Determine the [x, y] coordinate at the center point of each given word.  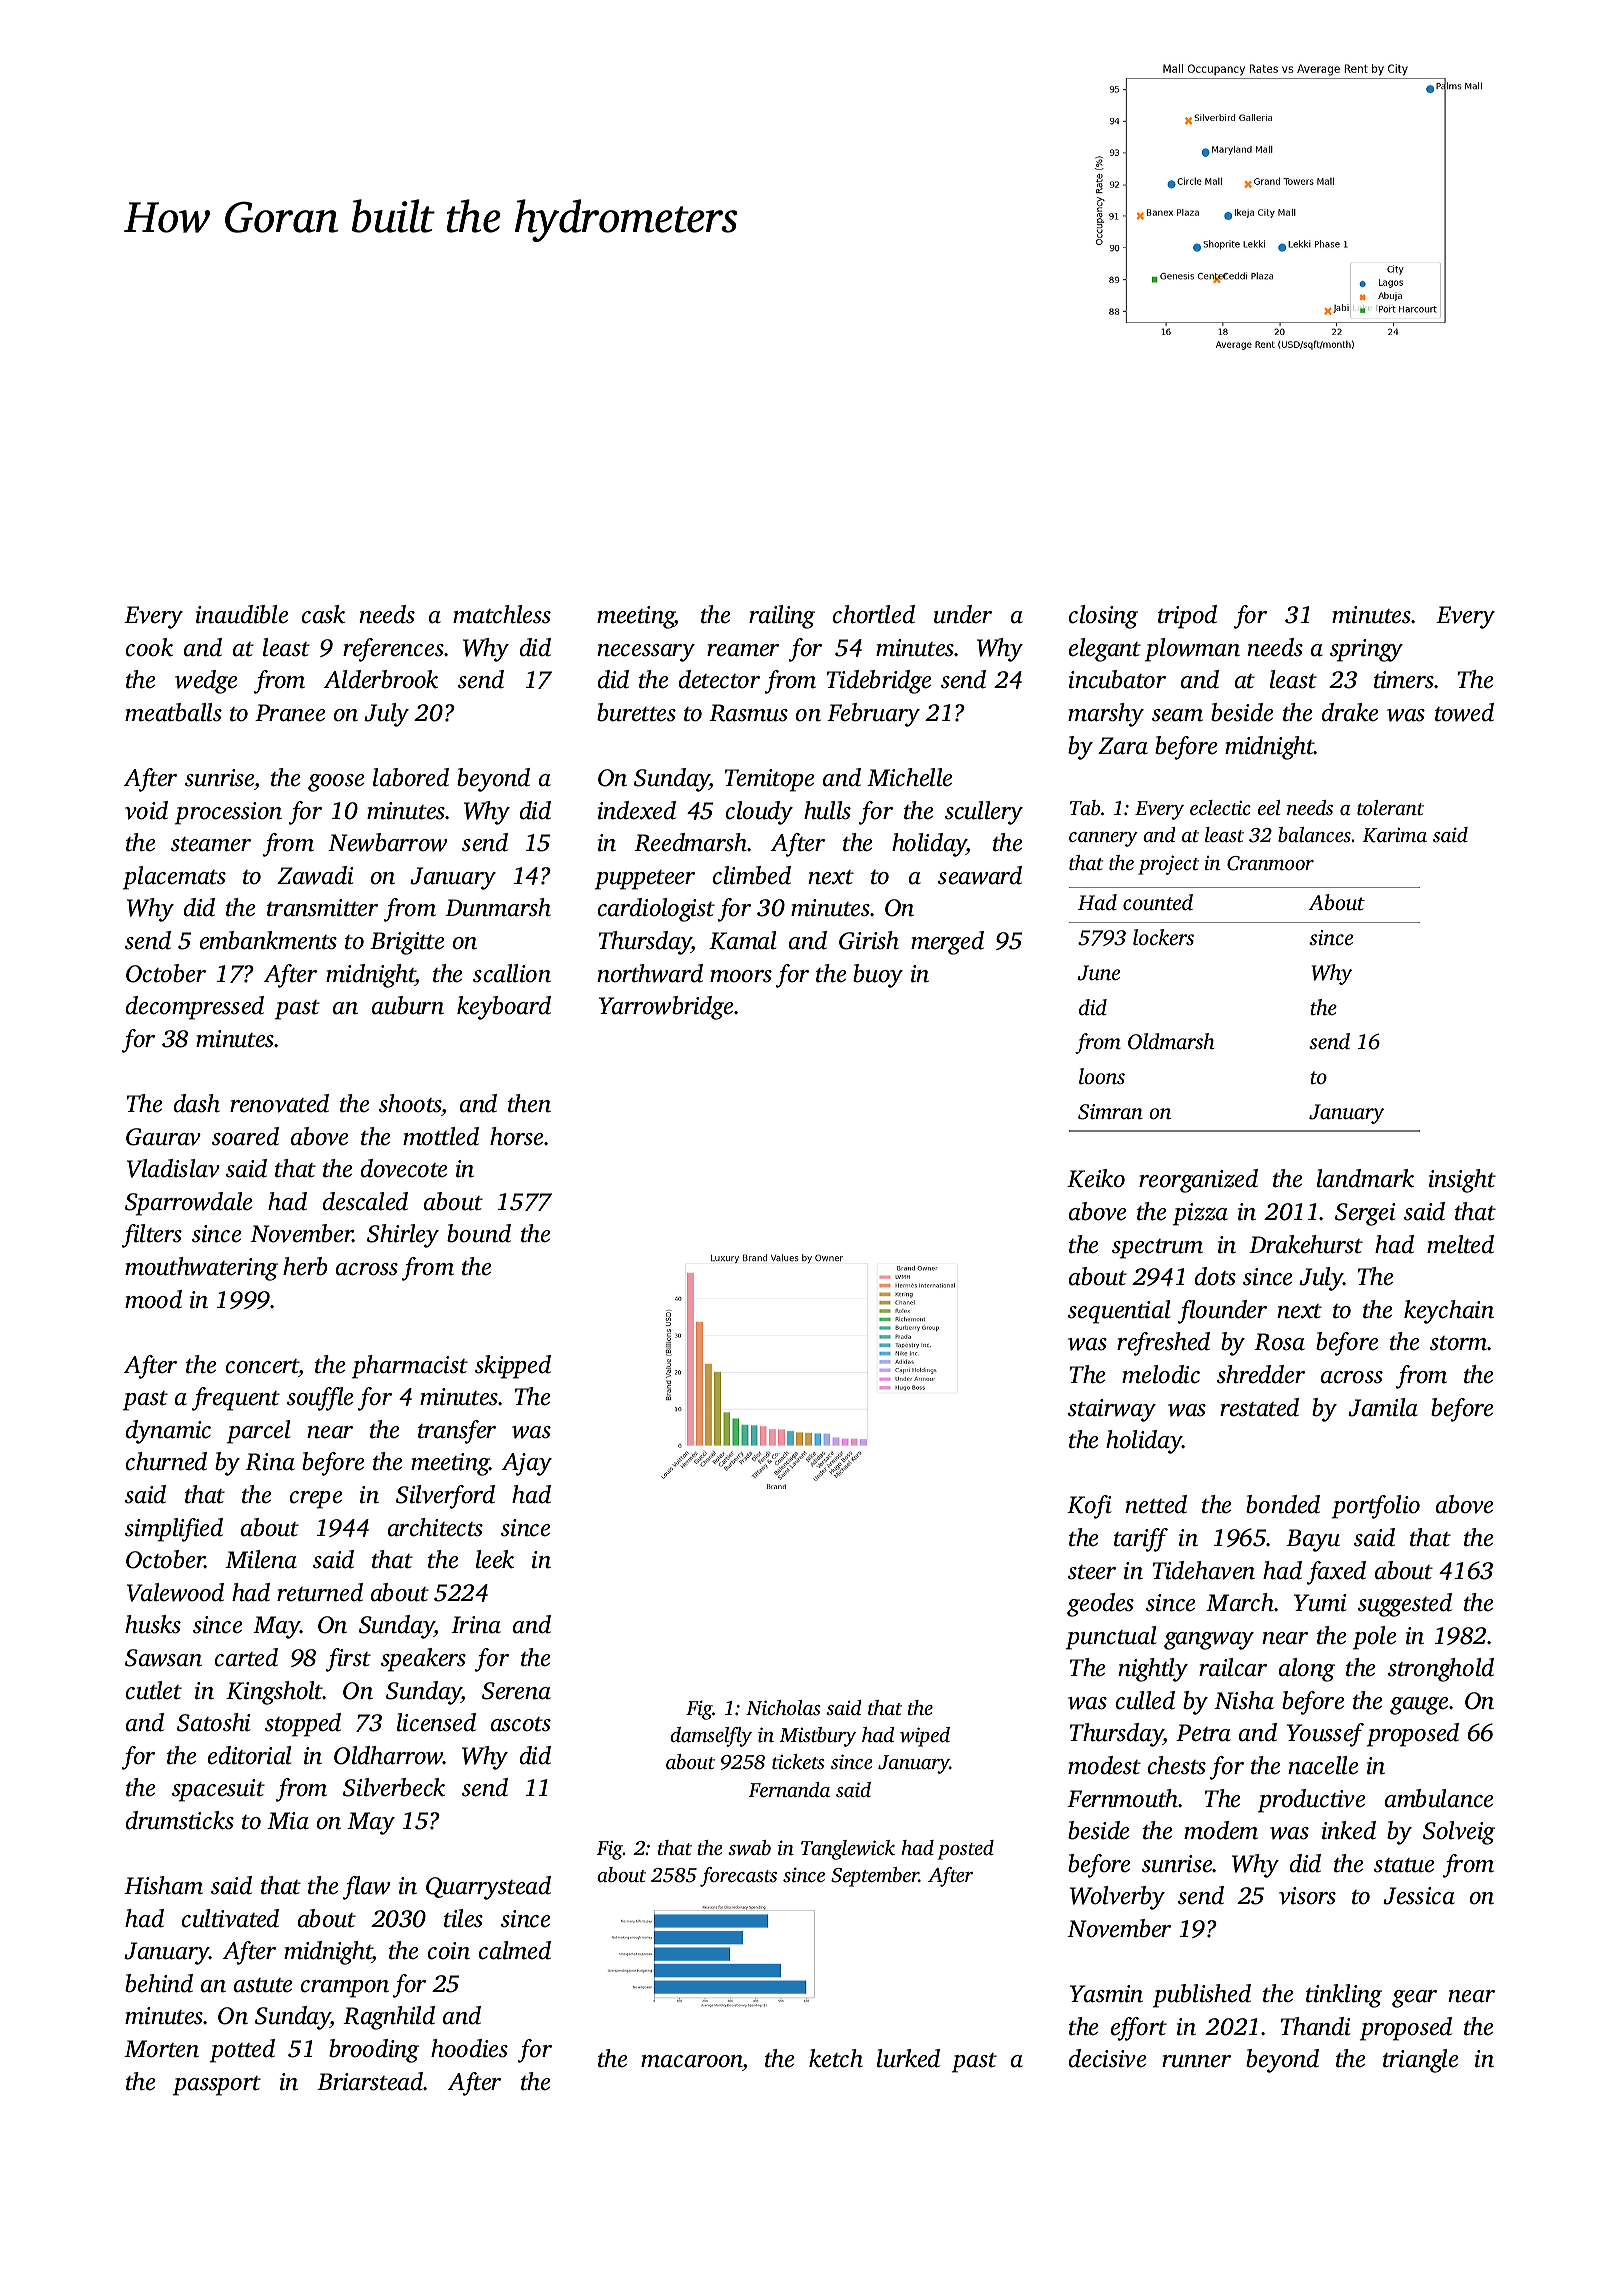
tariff [1141, 1540]
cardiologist [656, 910]
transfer [457, 1432]
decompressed [195, 1008]
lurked [908, 2058]
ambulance [1439, 1798]
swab [749, 1848]
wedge [206, 682]
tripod [1187, 617]
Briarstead [370, 2081]
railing [782, 617]
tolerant [1390, 807]
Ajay [526, 1464]
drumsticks [180, 1820]
